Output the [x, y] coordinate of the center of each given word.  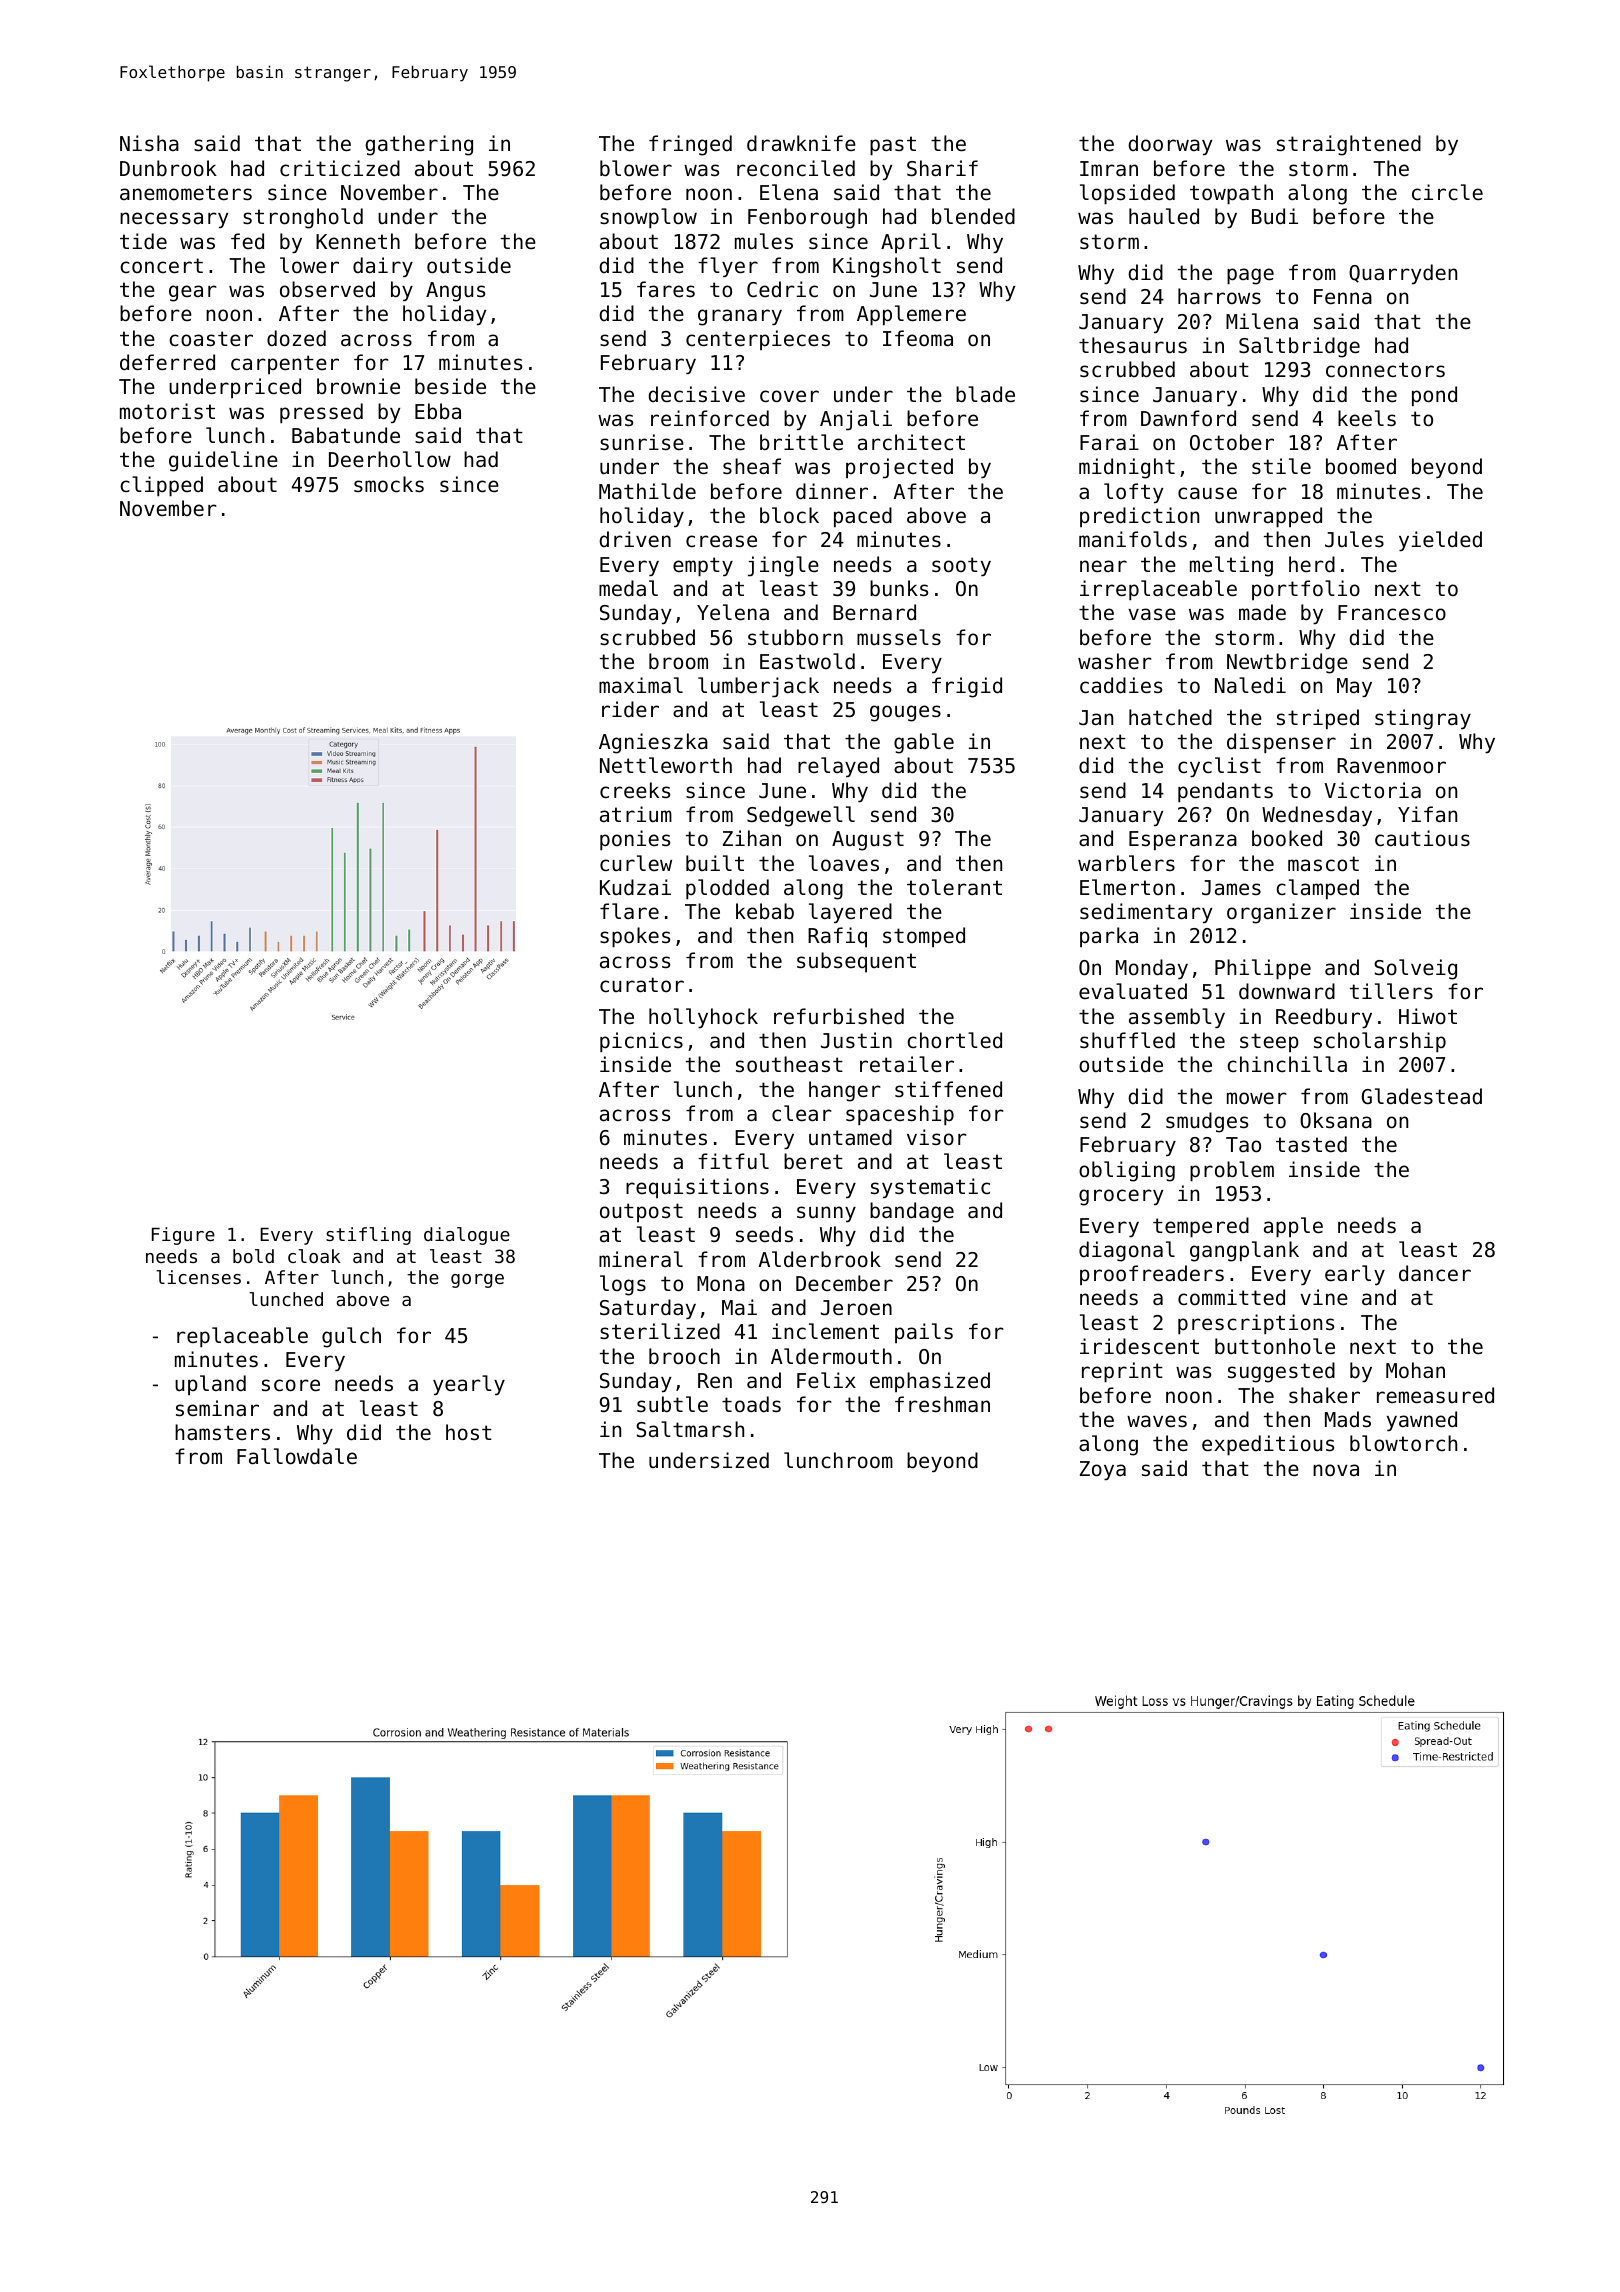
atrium [636, 814]
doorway [1170, 145]
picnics [641, 1042]
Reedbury [1324, 1018]
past [893, 146]
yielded [1440, 541]
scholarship [1380, 1042]
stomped [924, 937]
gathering [419, 145]
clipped [161, 486]
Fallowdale [297, 1456]
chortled [954, 1040]
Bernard [874, 612]
